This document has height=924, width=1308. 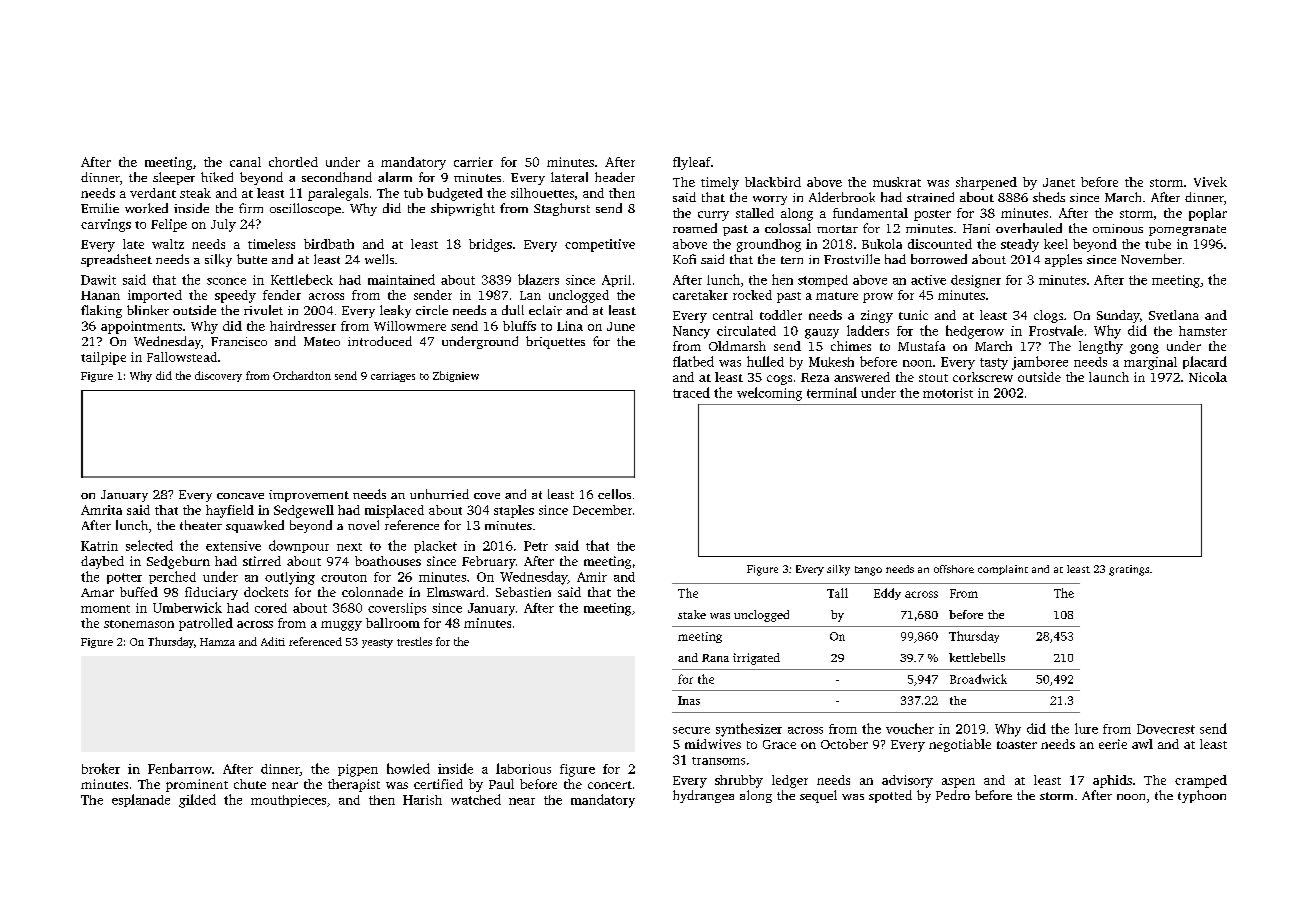 What do you see at coordinates (555, 342) in the document?
I see `briquettes` at bounding box center [555, 342].
